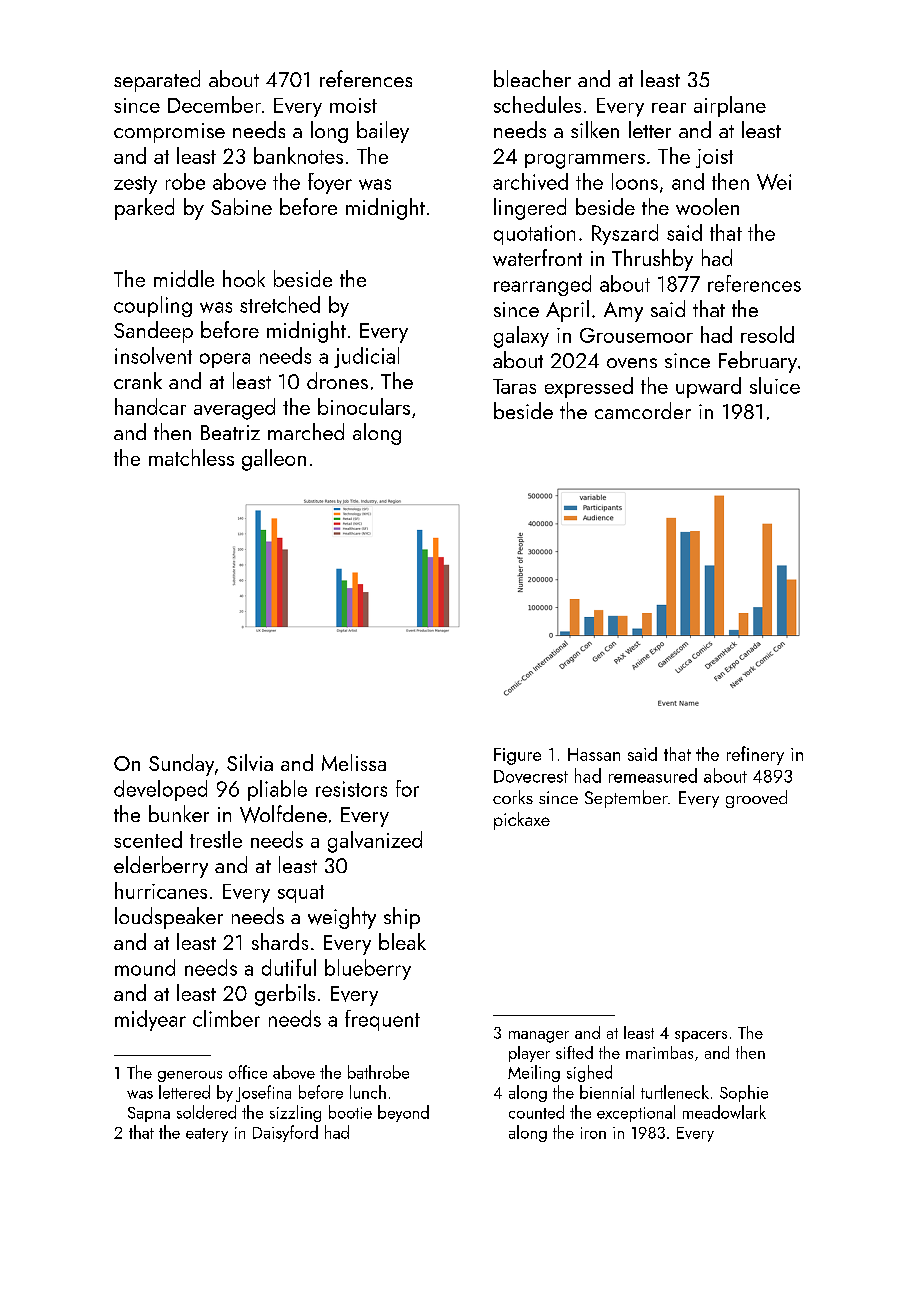 This screenshot has height=1311, width=924. I want to click on remeasured, so click(653, 775).
